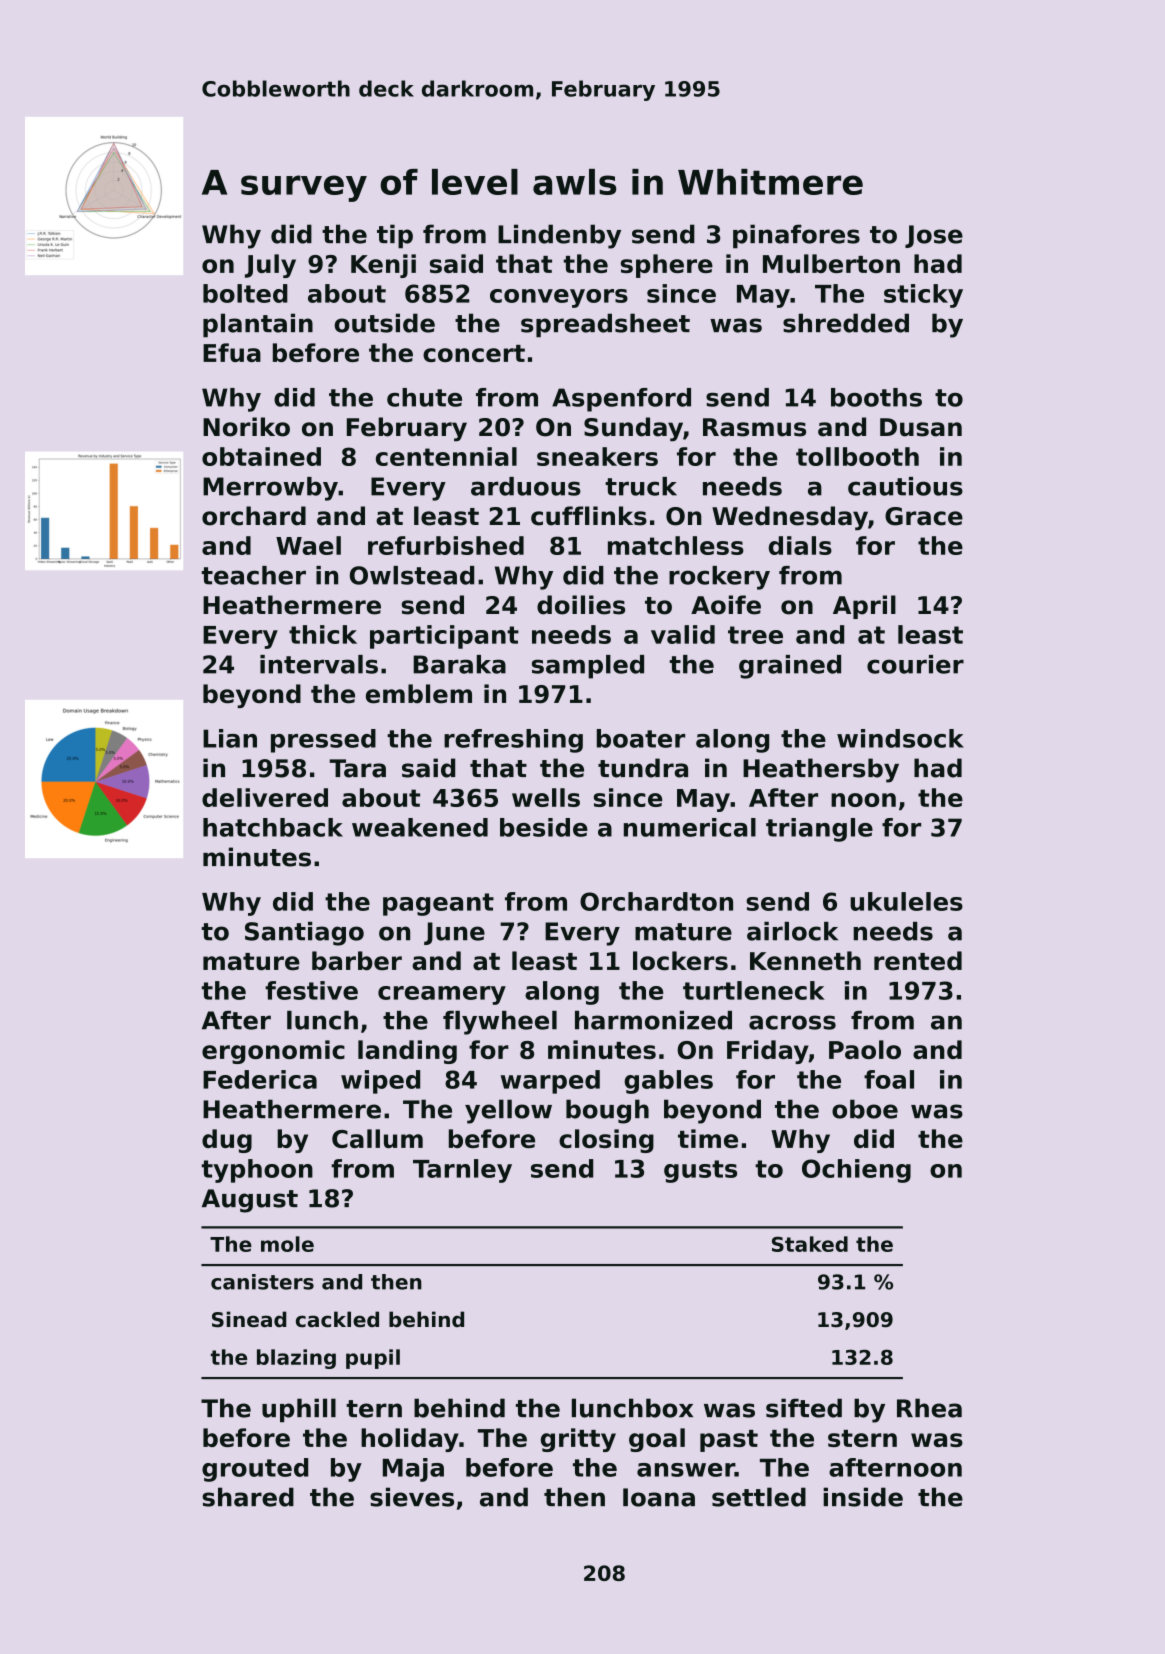 The width and height of the document is (1165, 1654). I want to click on sneakers, so click(597, 456).
